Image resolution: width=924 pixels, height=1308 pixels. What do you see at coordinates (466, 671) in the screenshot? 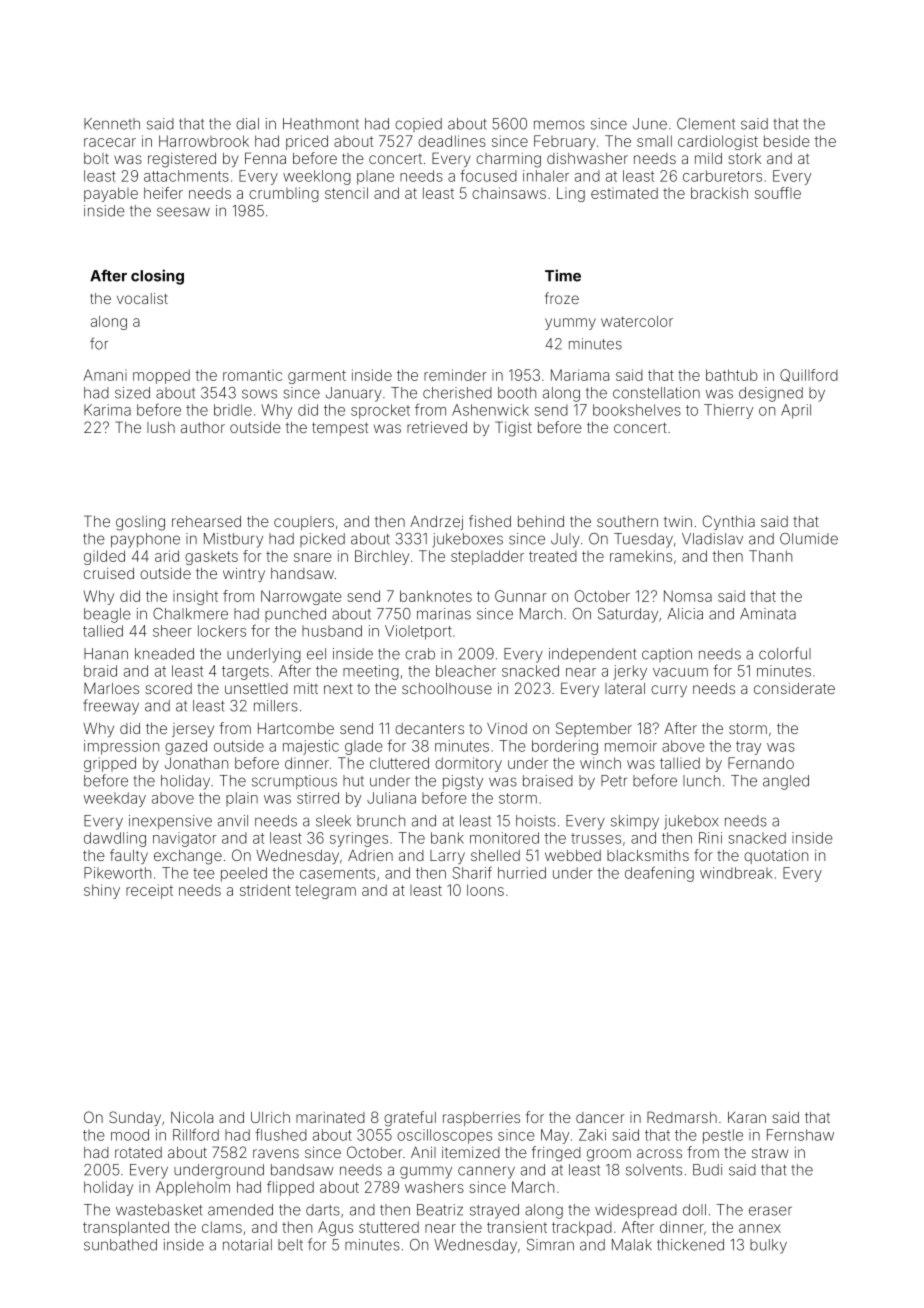
I see `bleacher` at bounding box center [466, 671].
